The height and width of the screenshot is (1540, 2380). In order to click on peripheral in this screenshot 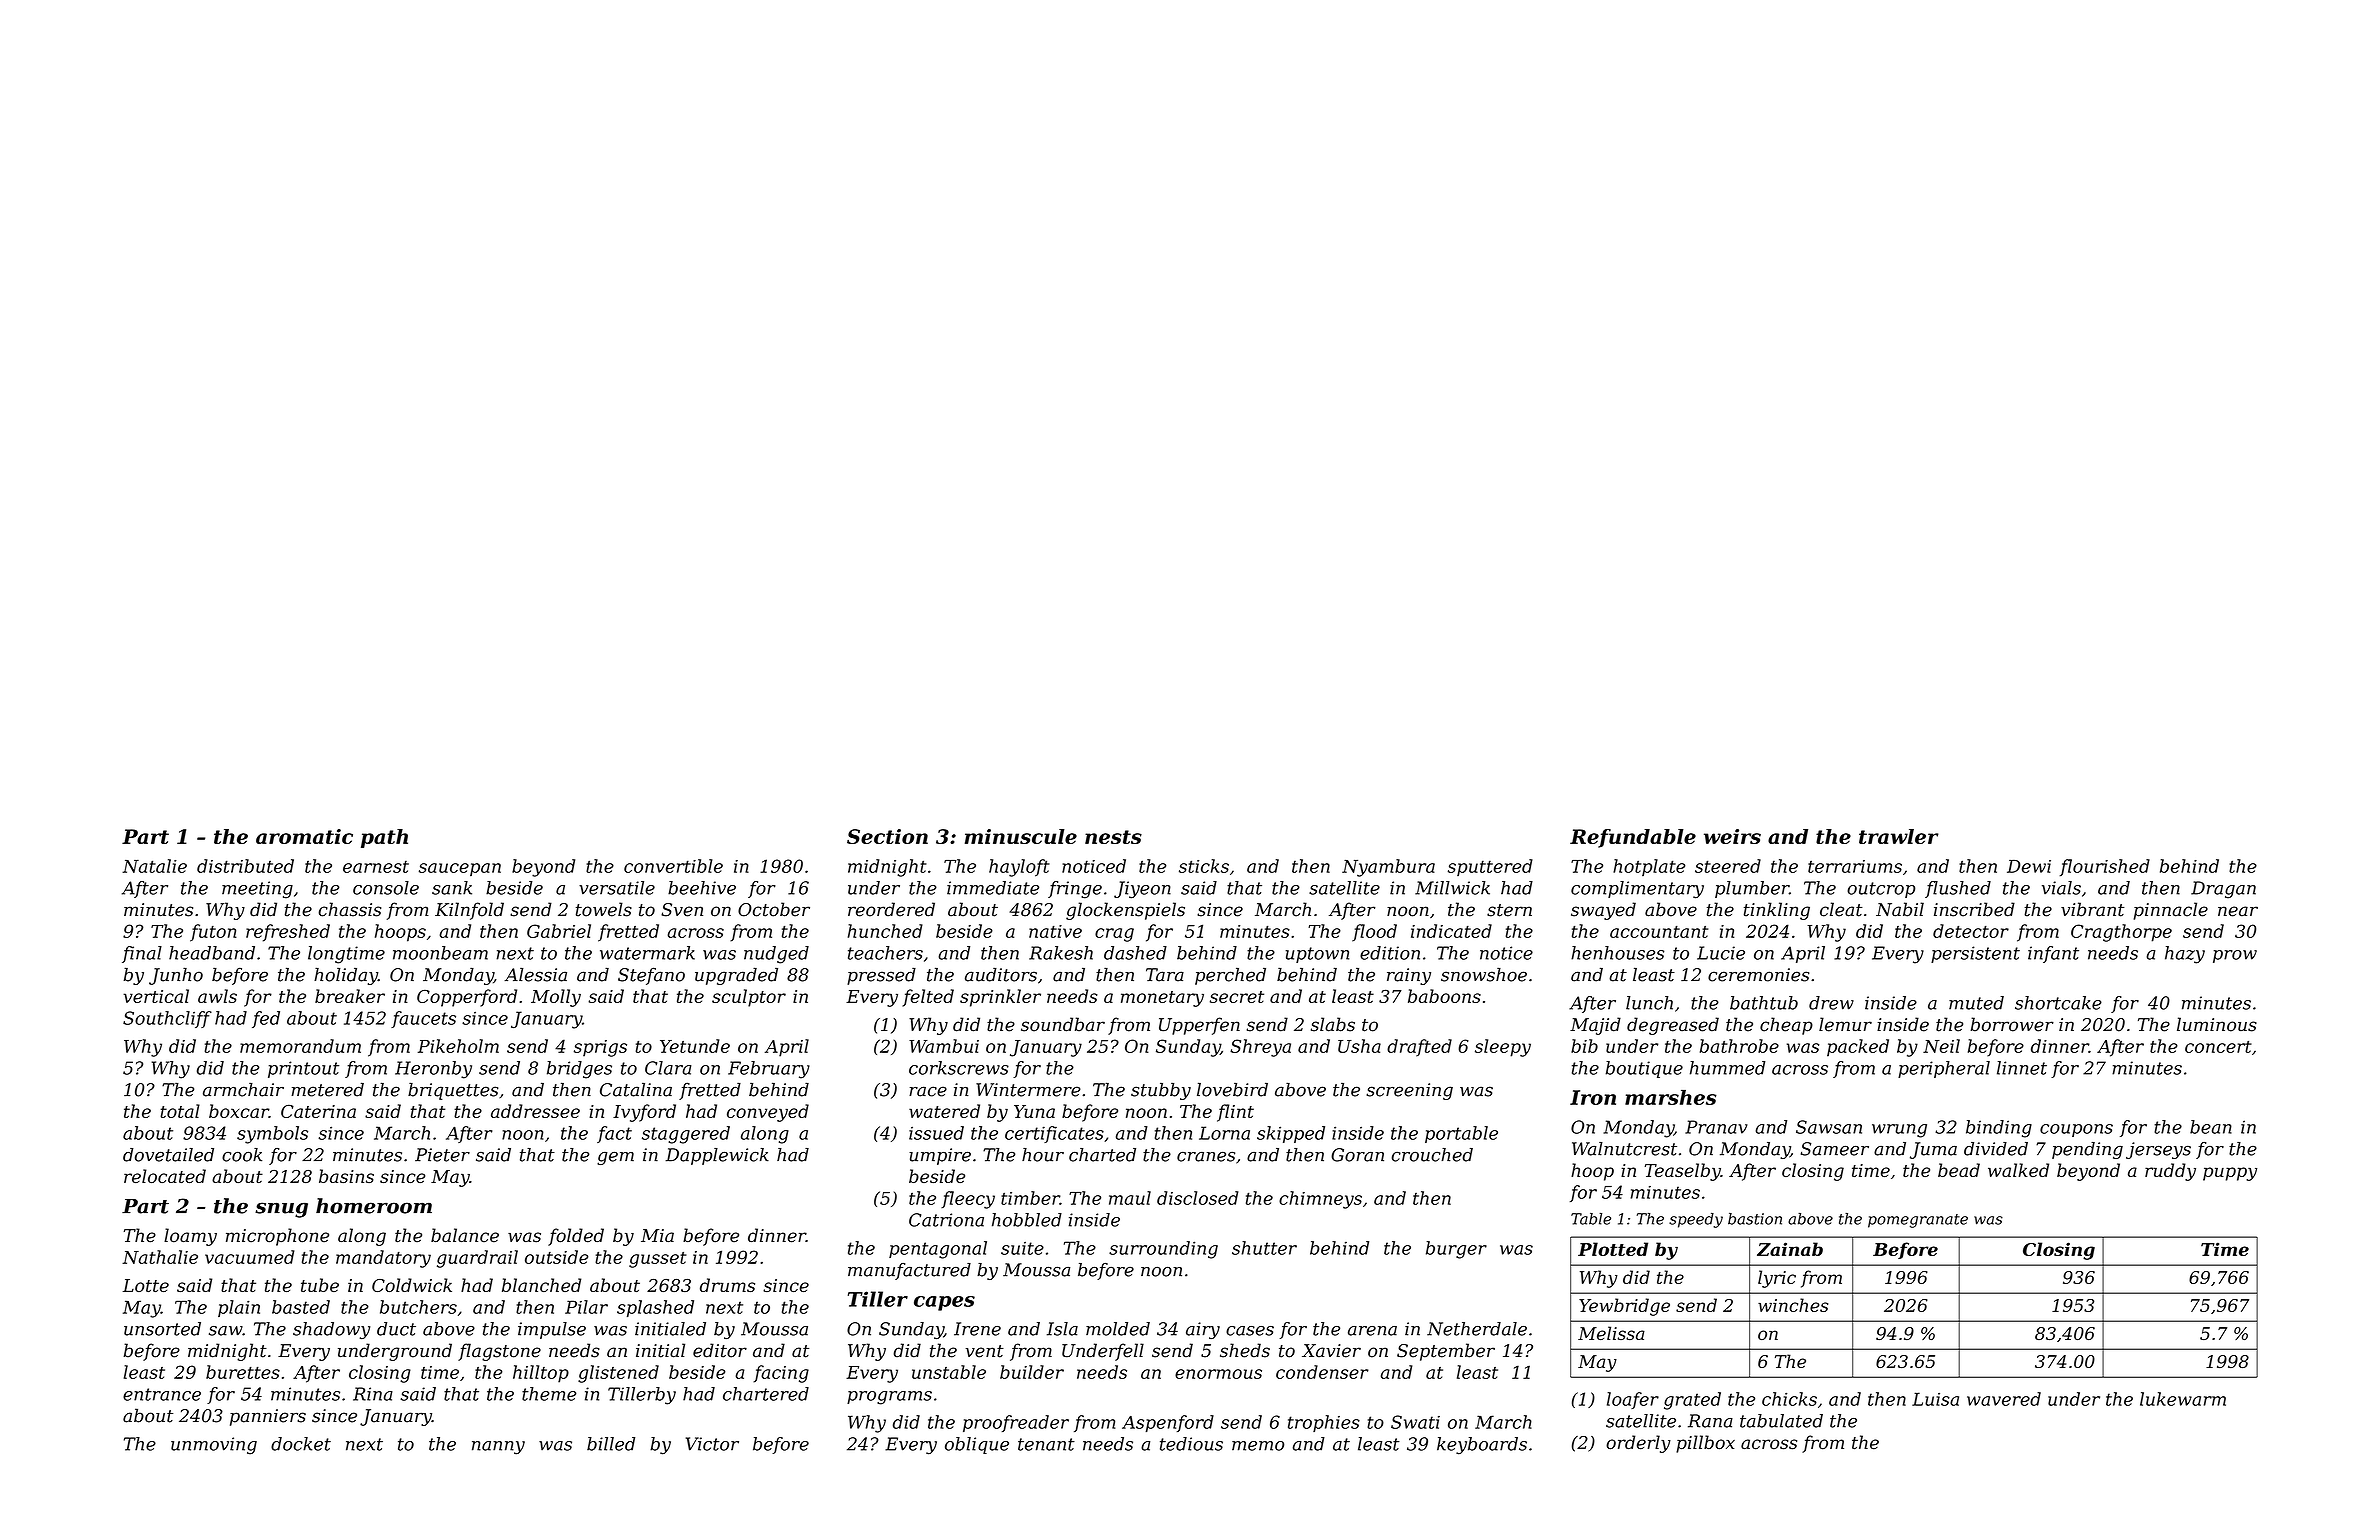, I will do `click(1944, 1069)`.
